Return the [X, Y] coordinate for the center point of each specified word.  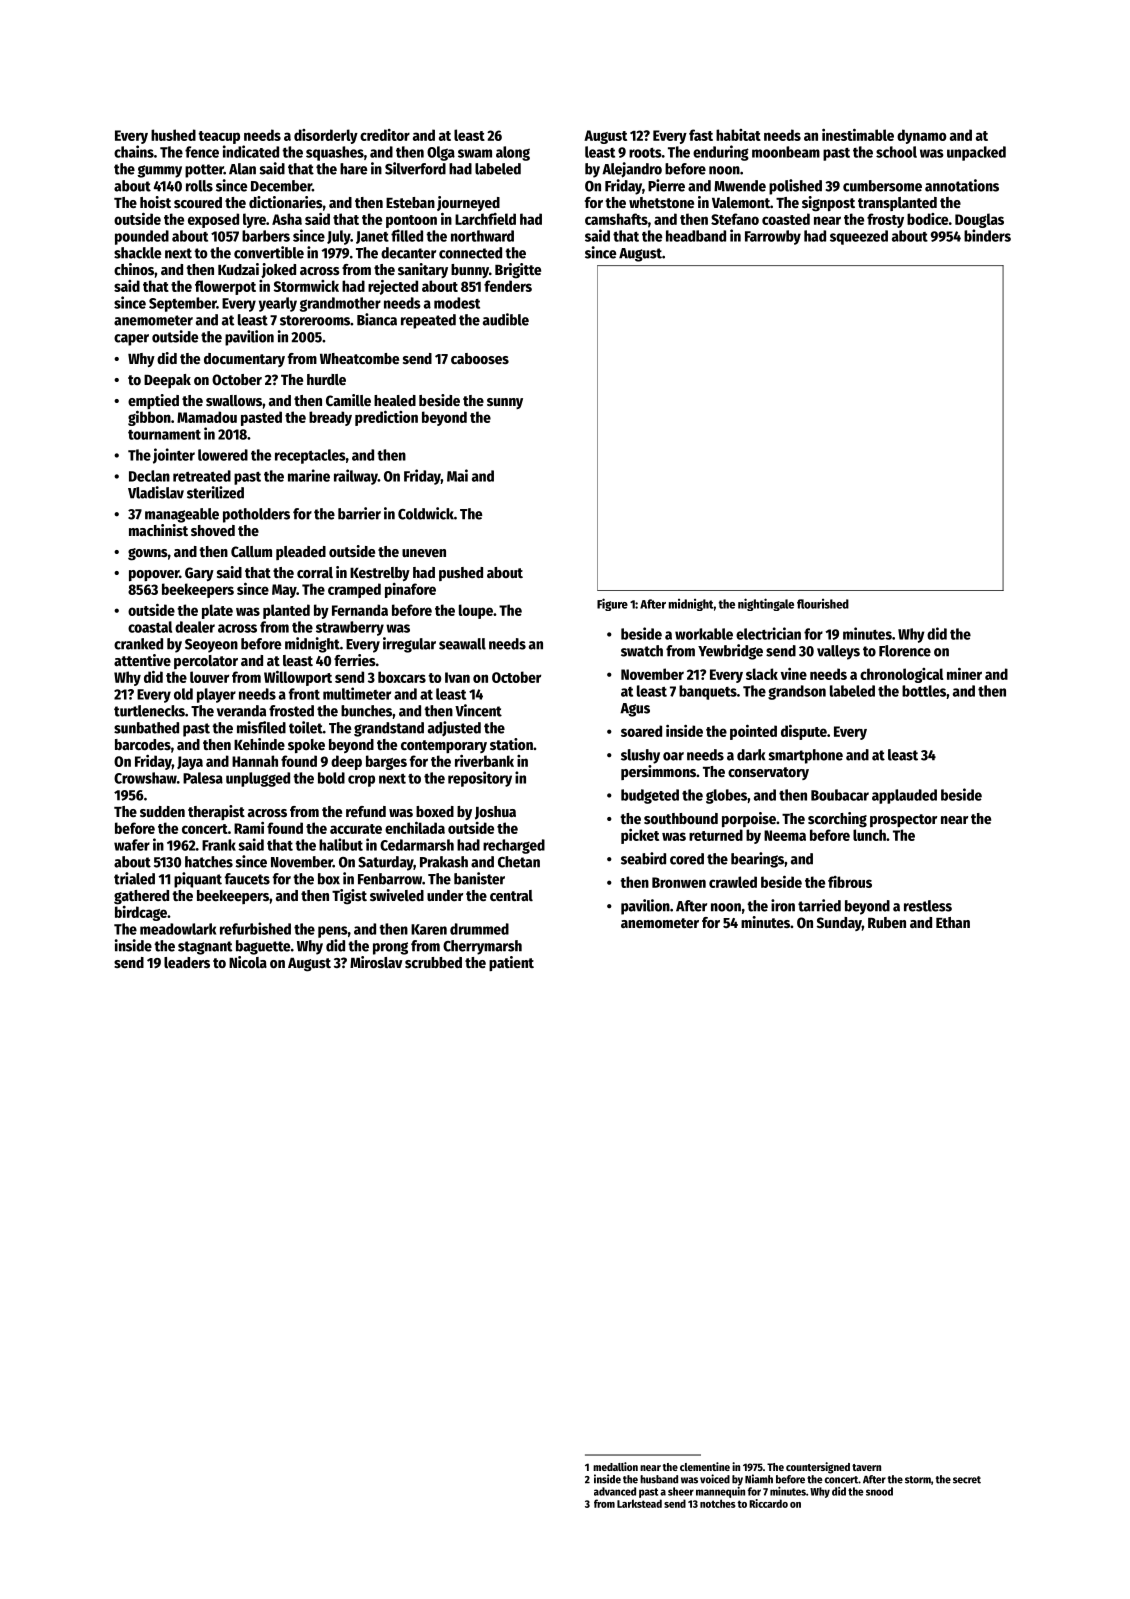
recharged [514, 846]
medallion [615, 1466]
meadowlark [178, 929]
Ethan [953, 922]
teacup [219, 137]
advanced [615, 1491]
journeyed [468, 203]
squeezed [859, 237]
